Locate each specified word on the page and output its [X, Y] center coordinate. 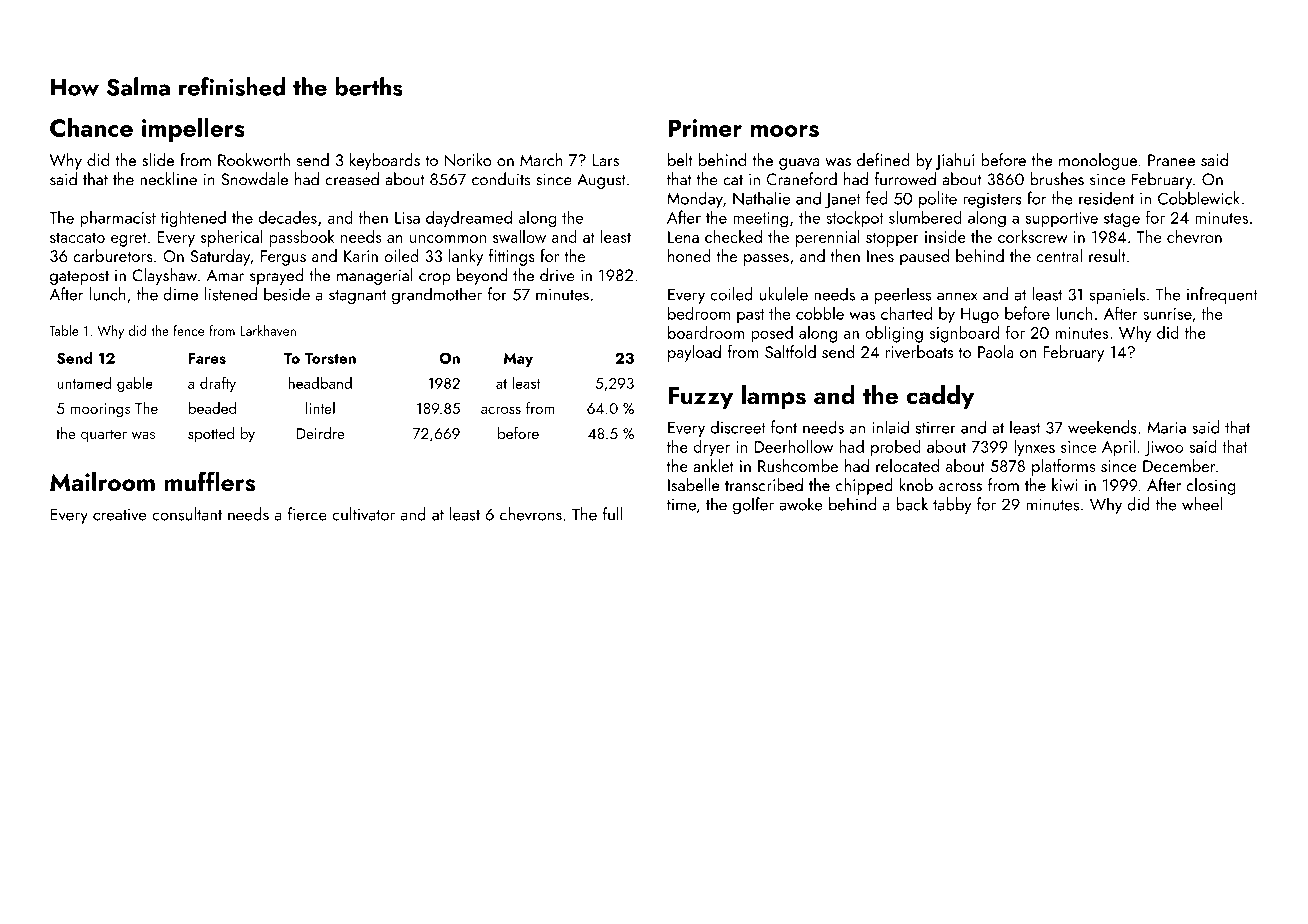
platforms [1063, 467]
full [612, 514]
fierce [307, 514]
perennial [828, 238]
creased [352, 179]
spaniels [1117, 295]
